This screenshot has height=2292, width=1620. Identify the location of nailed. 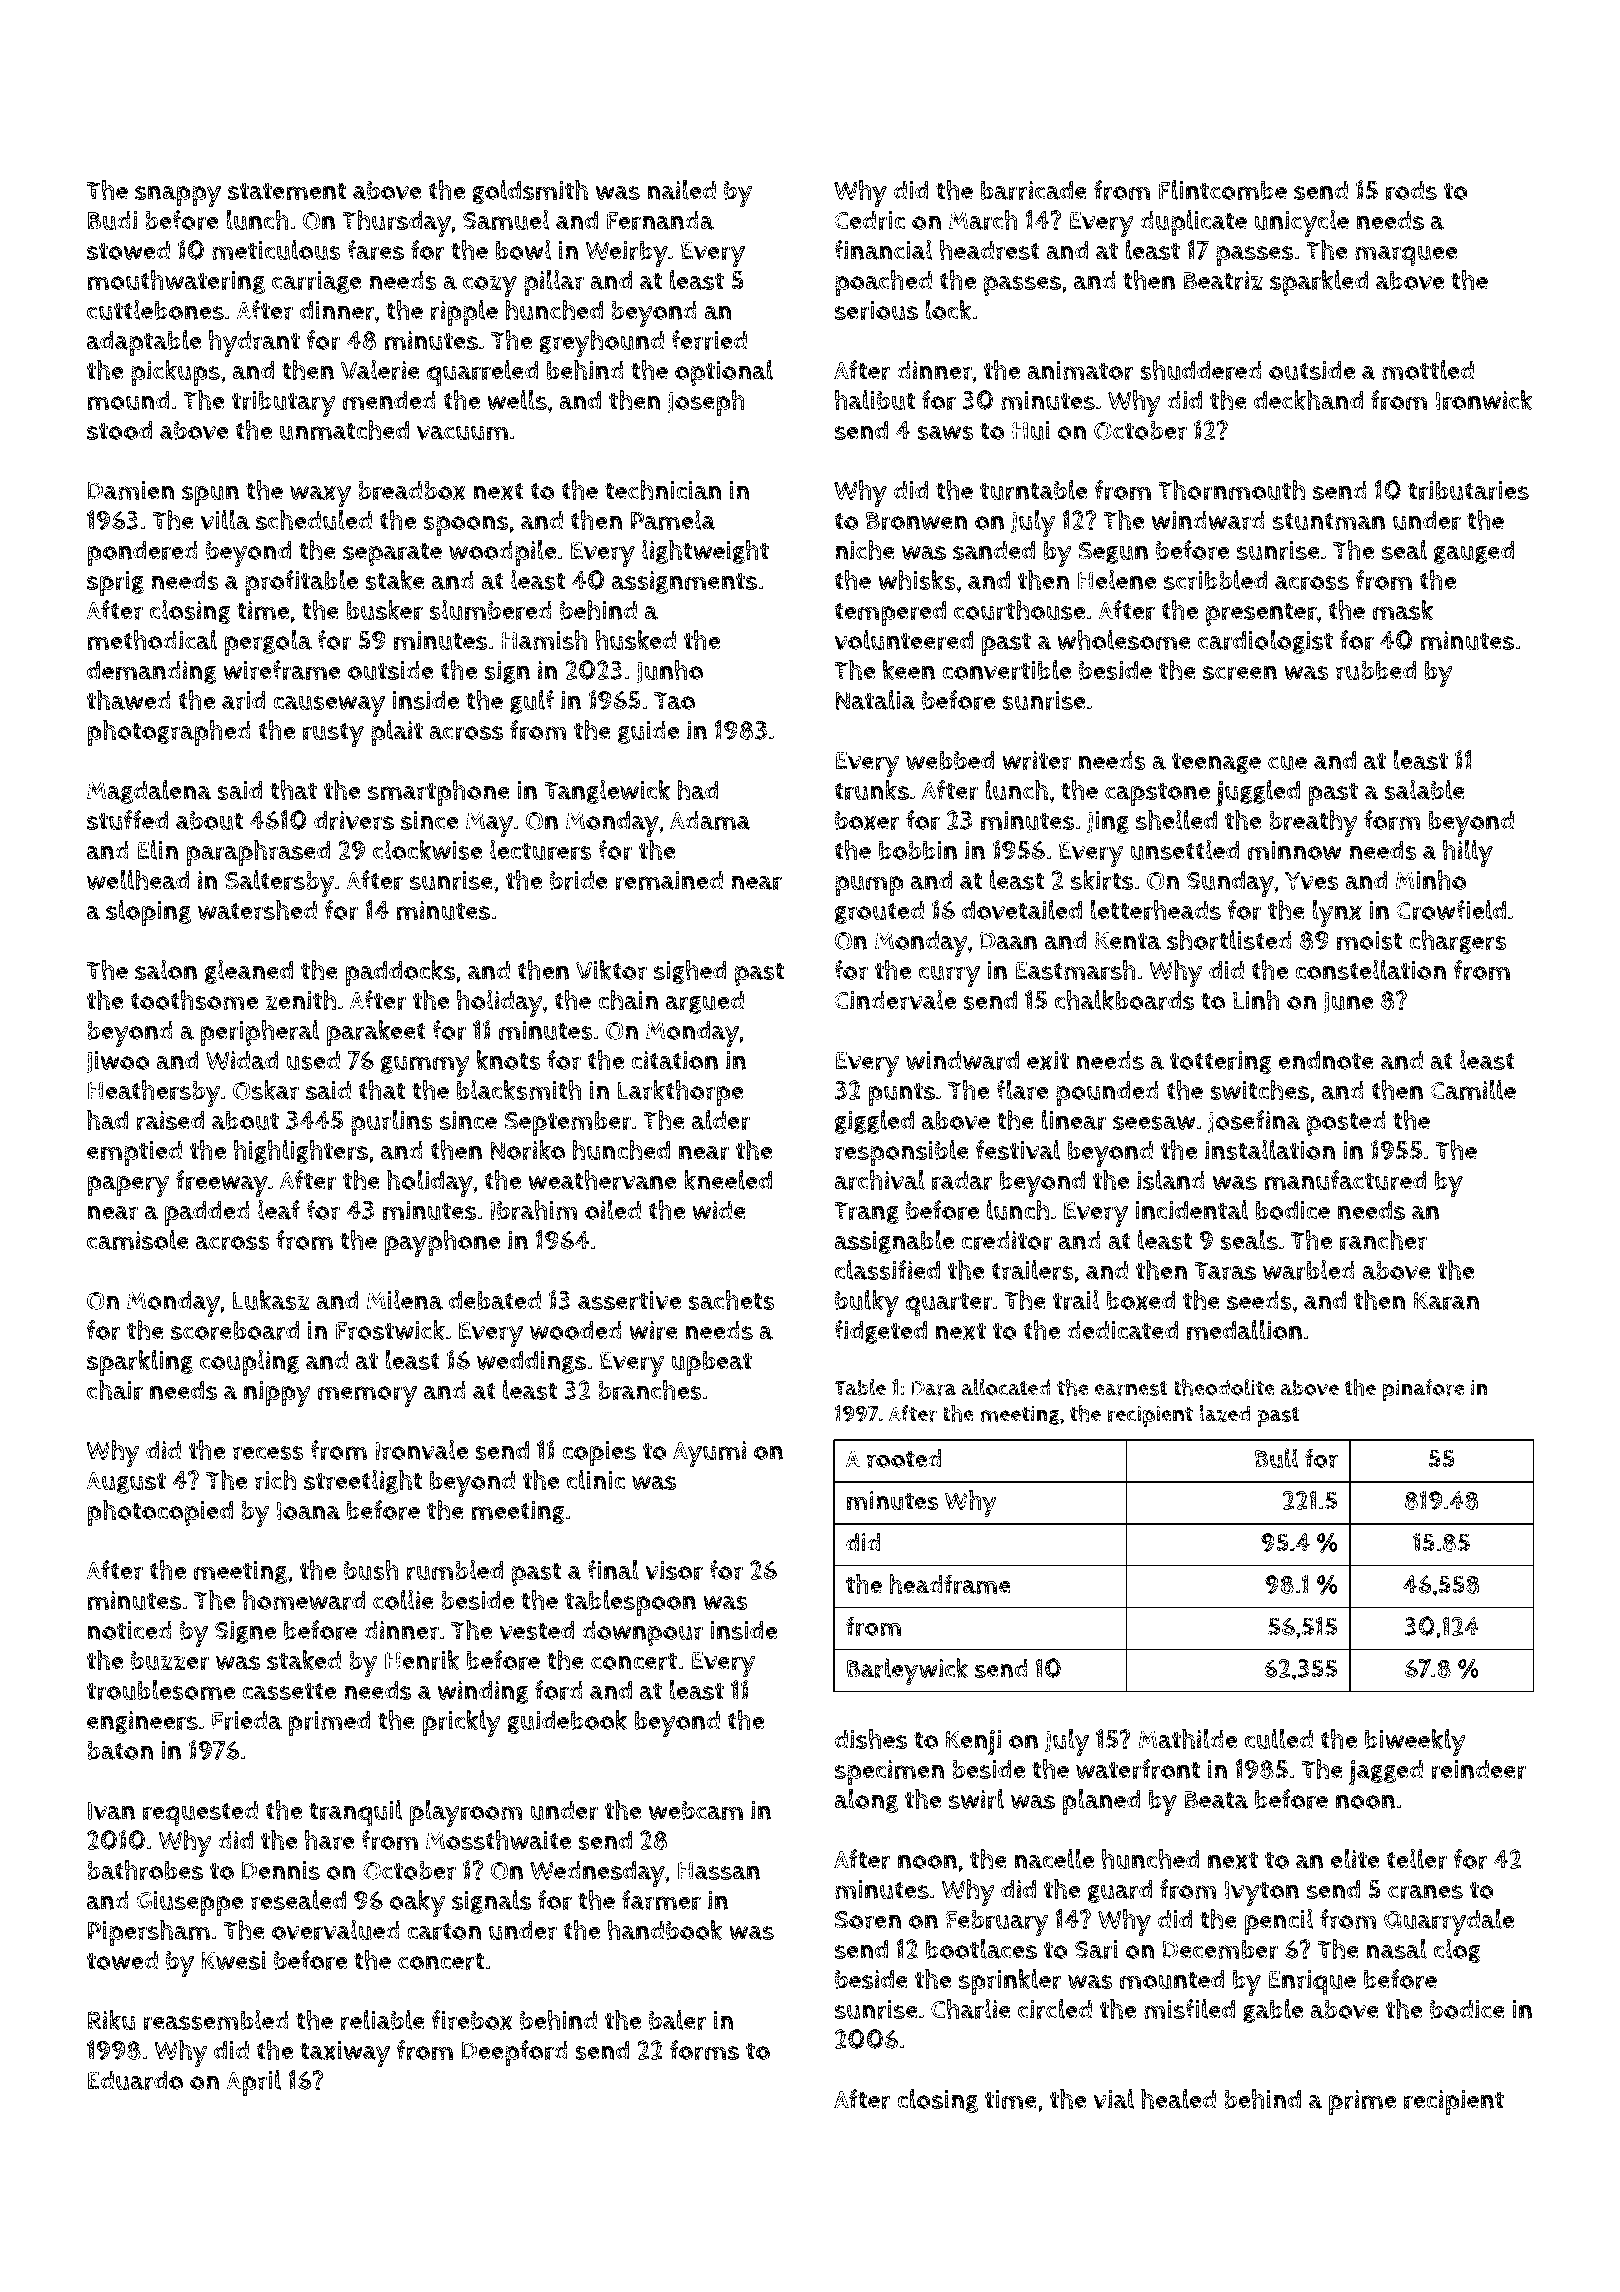
(682, 190).
